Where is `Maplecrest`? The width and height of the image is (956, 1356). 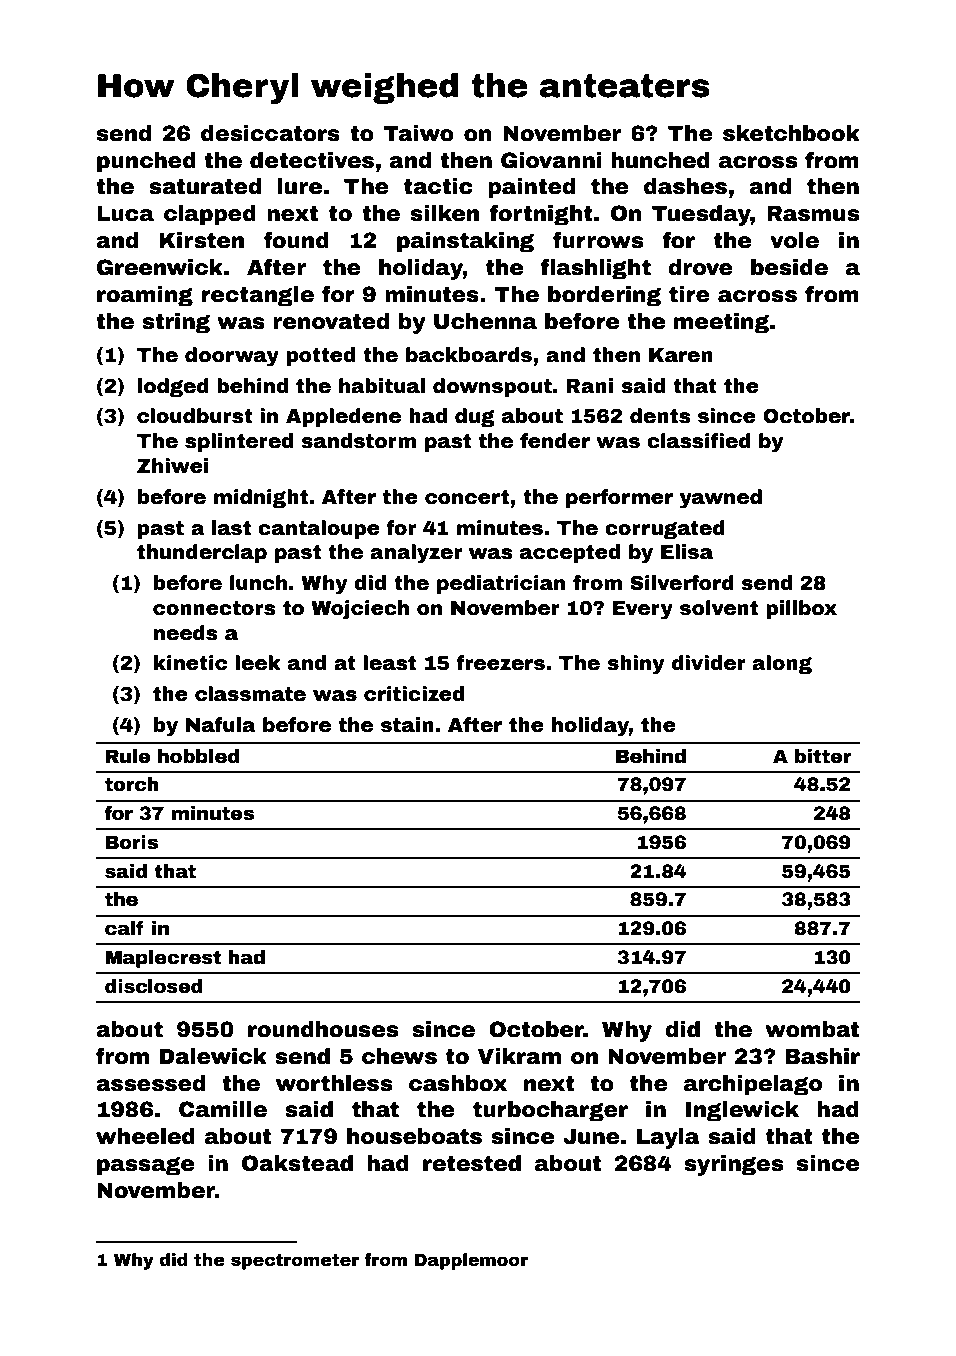
Maplecrest is located at coordinates (163, 959).
